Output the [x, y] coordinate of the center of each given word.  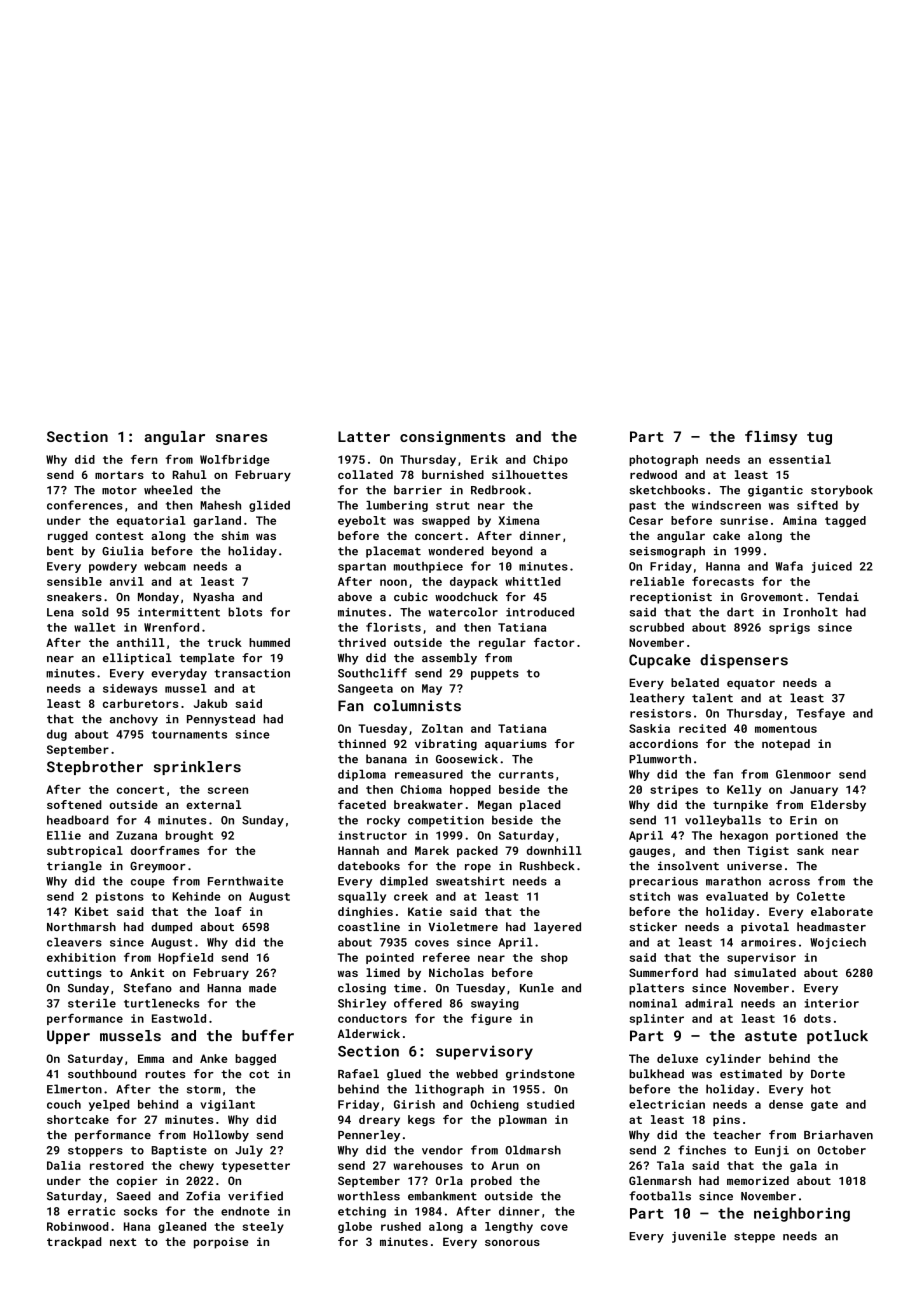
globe [355, 1227]
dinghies [365, 913]
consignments [452, 438]
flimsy [771, 437]
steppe [754, 1237]
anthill [141, 642]
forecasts [723, 581]
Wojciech [838, 943]
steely [263, 1227]
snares [241, 438]
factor [554, 642]
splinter [657, 1019]
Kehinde [196, 896]
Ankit [147, 972]
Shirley [362, 1004]
